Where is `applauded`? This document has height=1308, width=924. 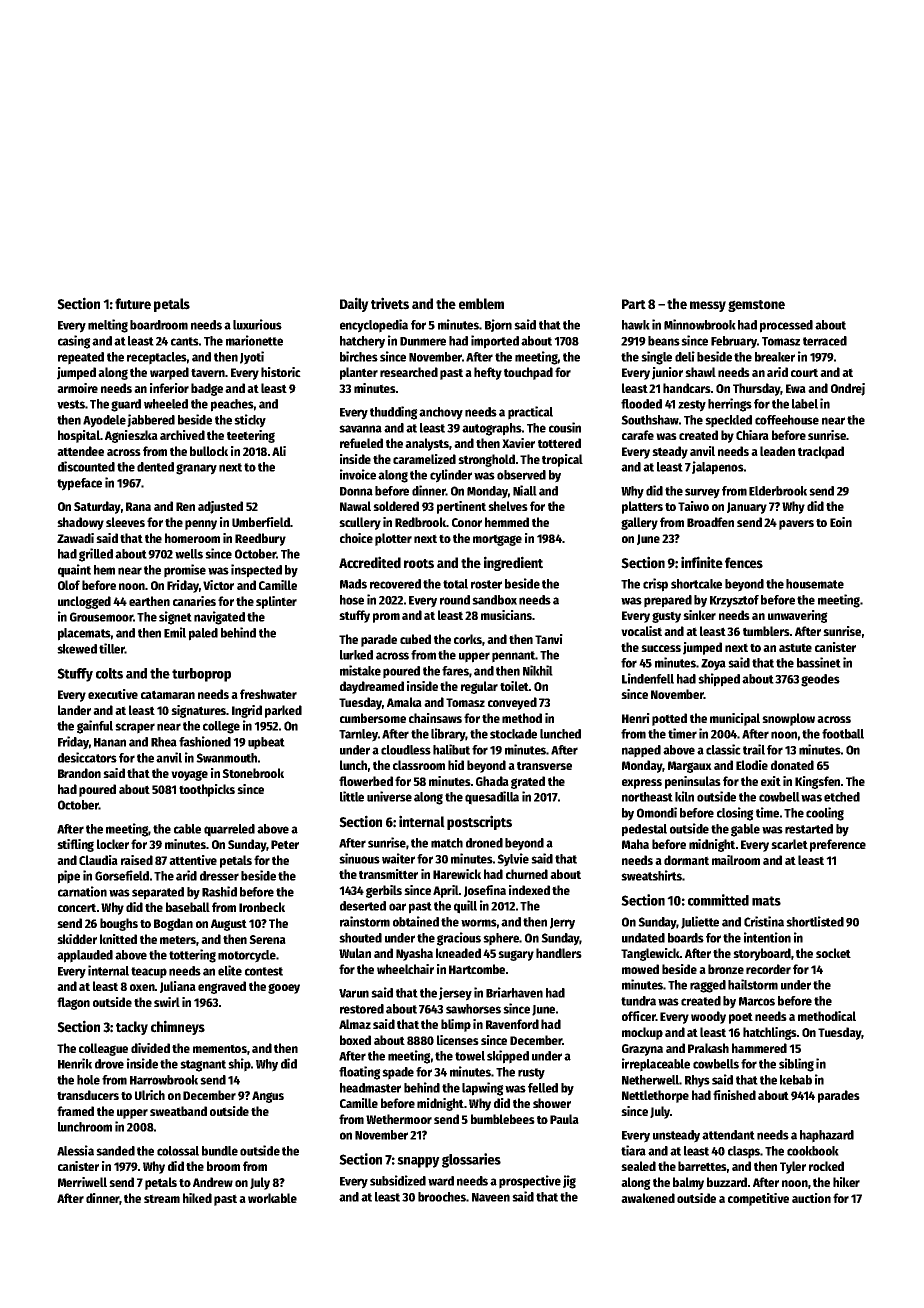
applauded is located at coordinates (85, 956).
